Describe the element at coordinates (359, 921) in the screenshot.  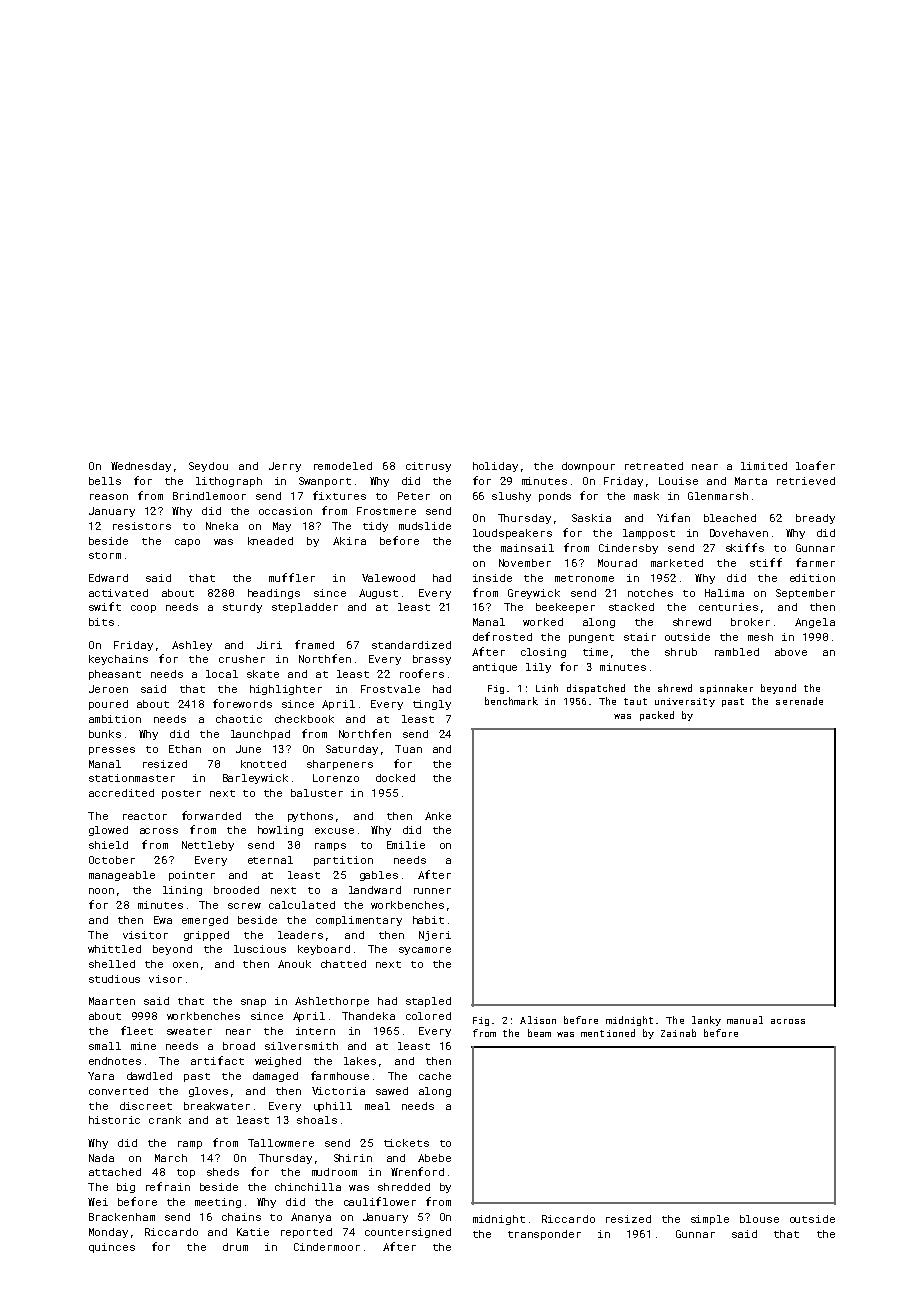
I see `complimentary` at that location.
